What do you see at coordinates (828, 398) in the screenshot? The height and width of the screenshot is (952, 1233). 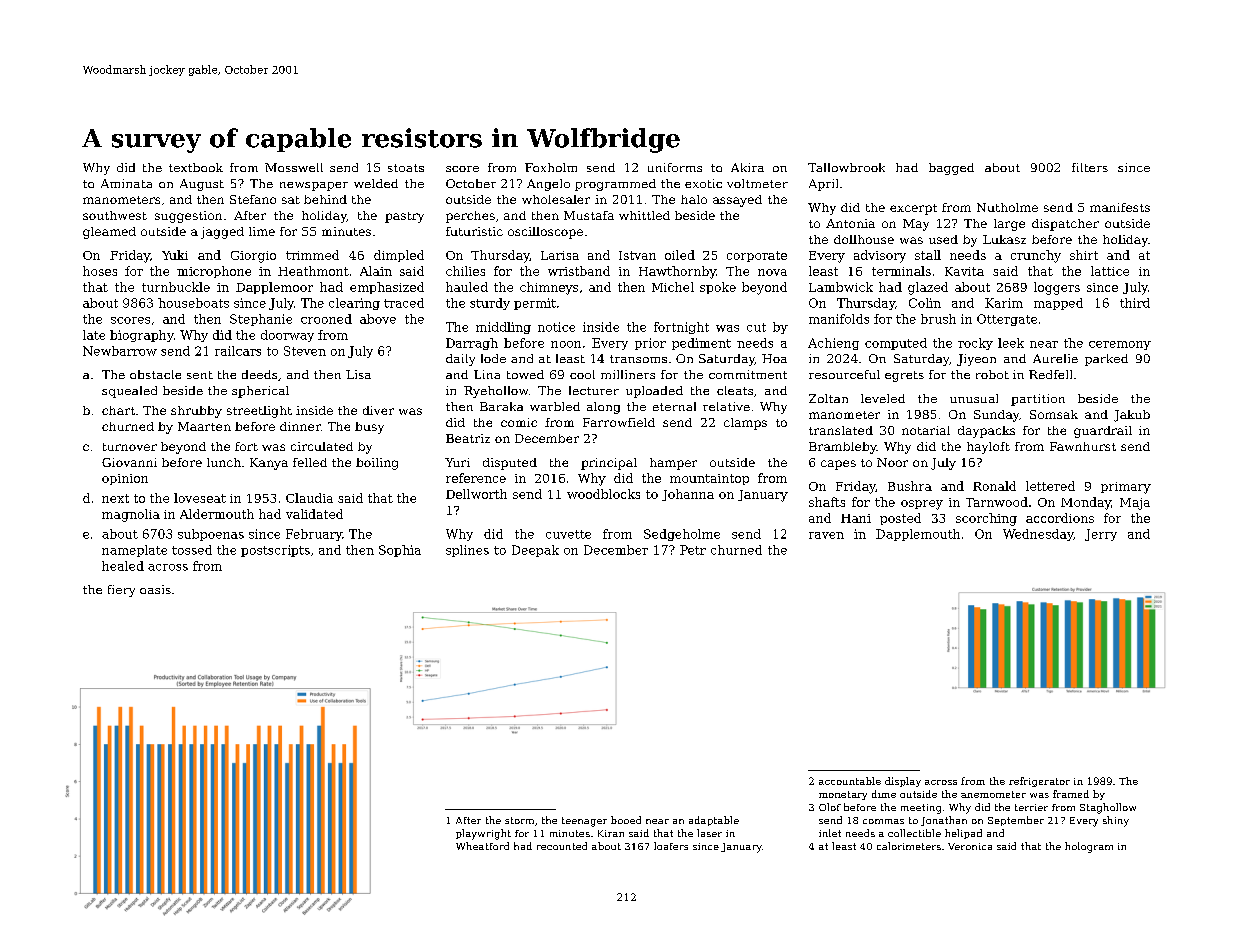 I see `Zoltan` at bounding box center [828, 398].
